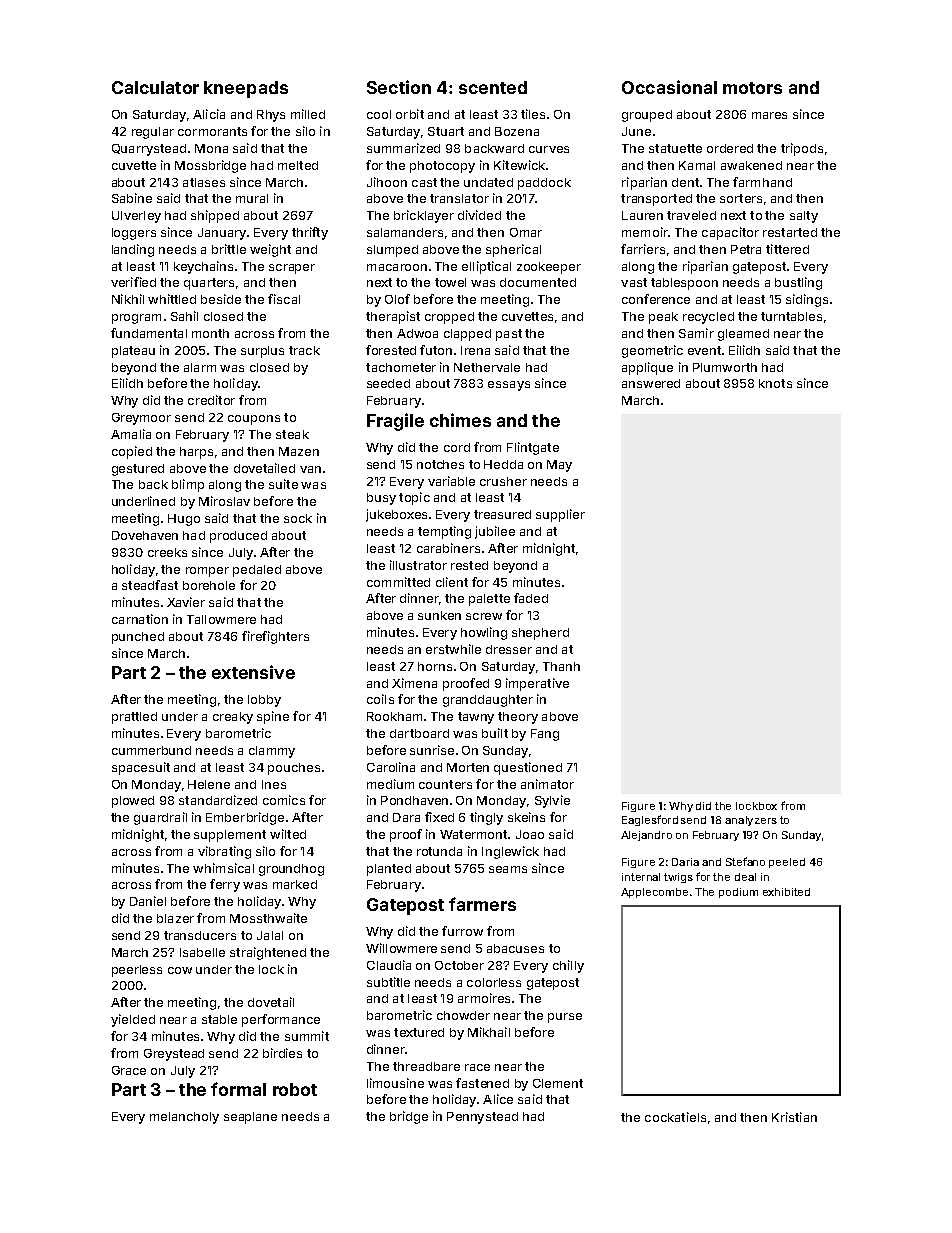  What do you see at coordinates (751, 821) in the screenshot?
I see `analyzers` at bounding box center [751, 821].
